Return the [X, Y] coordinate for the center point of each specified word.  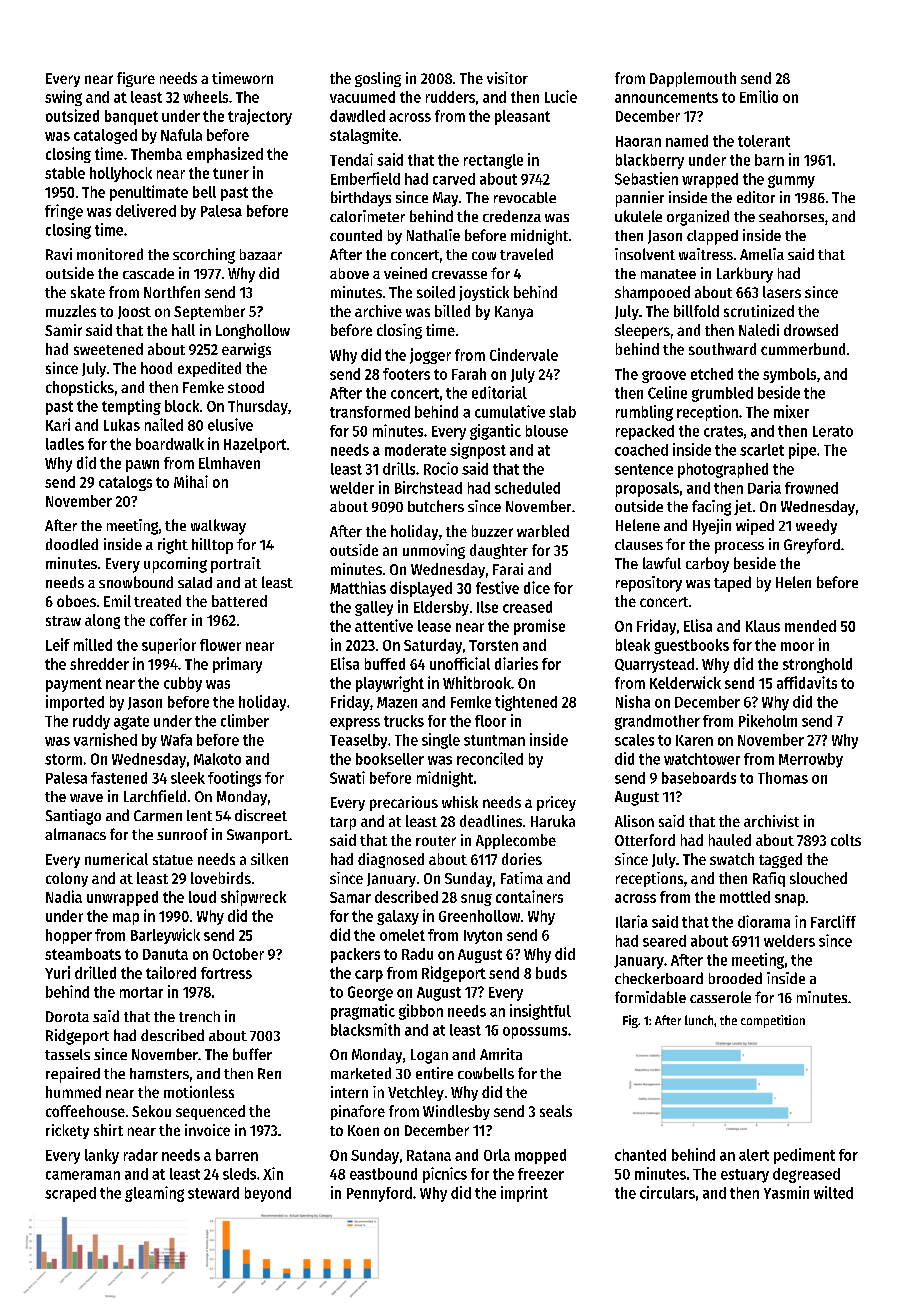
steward [213, 1193]
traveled [526, 254]
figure [136, 79]
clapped [712, 237]
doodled [72, 544]
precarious [404, 803]
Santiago [73, 817]
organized [698, 218]
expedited [209, 369]
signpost [478, 451]
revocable [525, 197]
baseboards [699, 778]
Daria [764, 487]
